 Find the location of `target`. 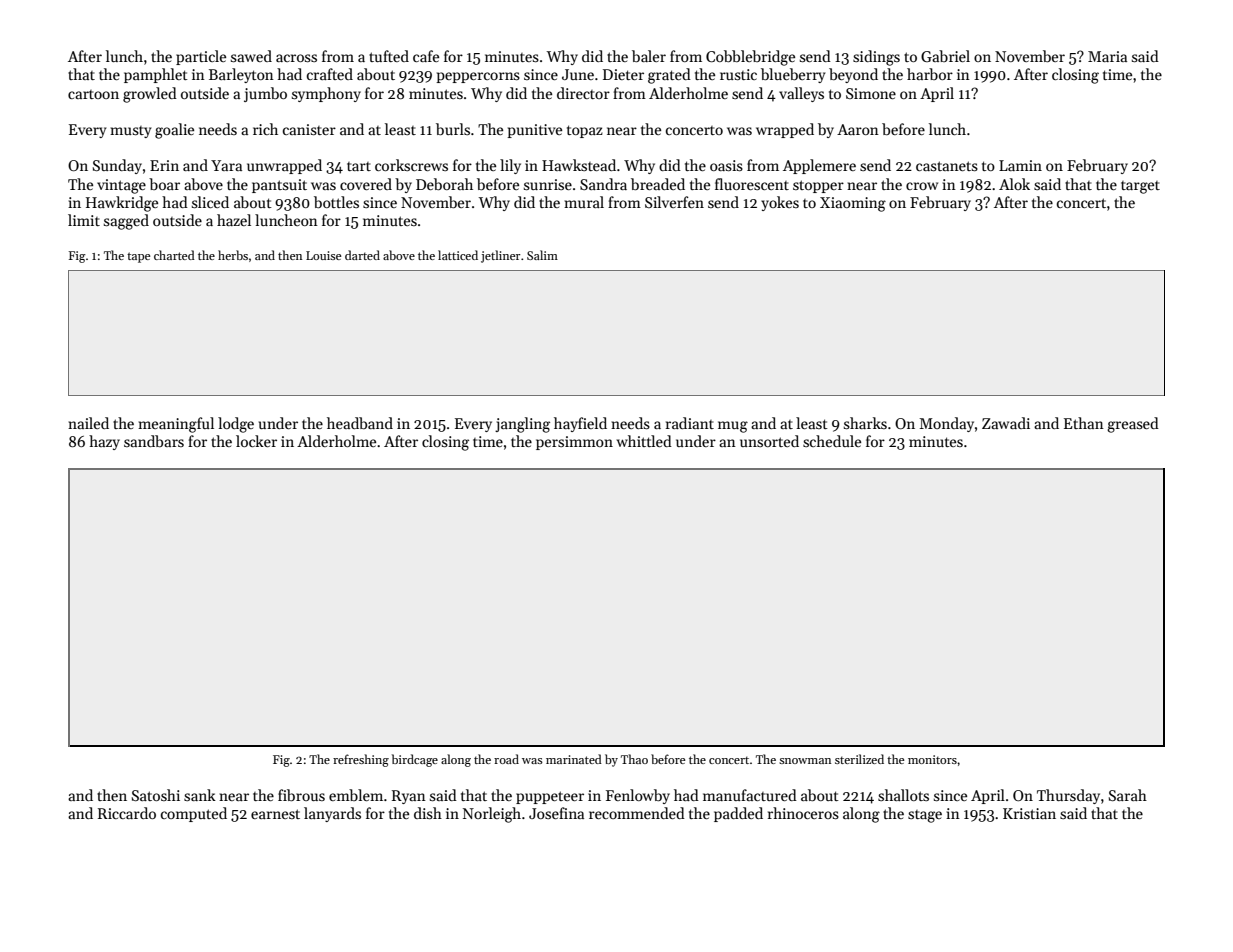

target is located at coordinates (1140, 187).
